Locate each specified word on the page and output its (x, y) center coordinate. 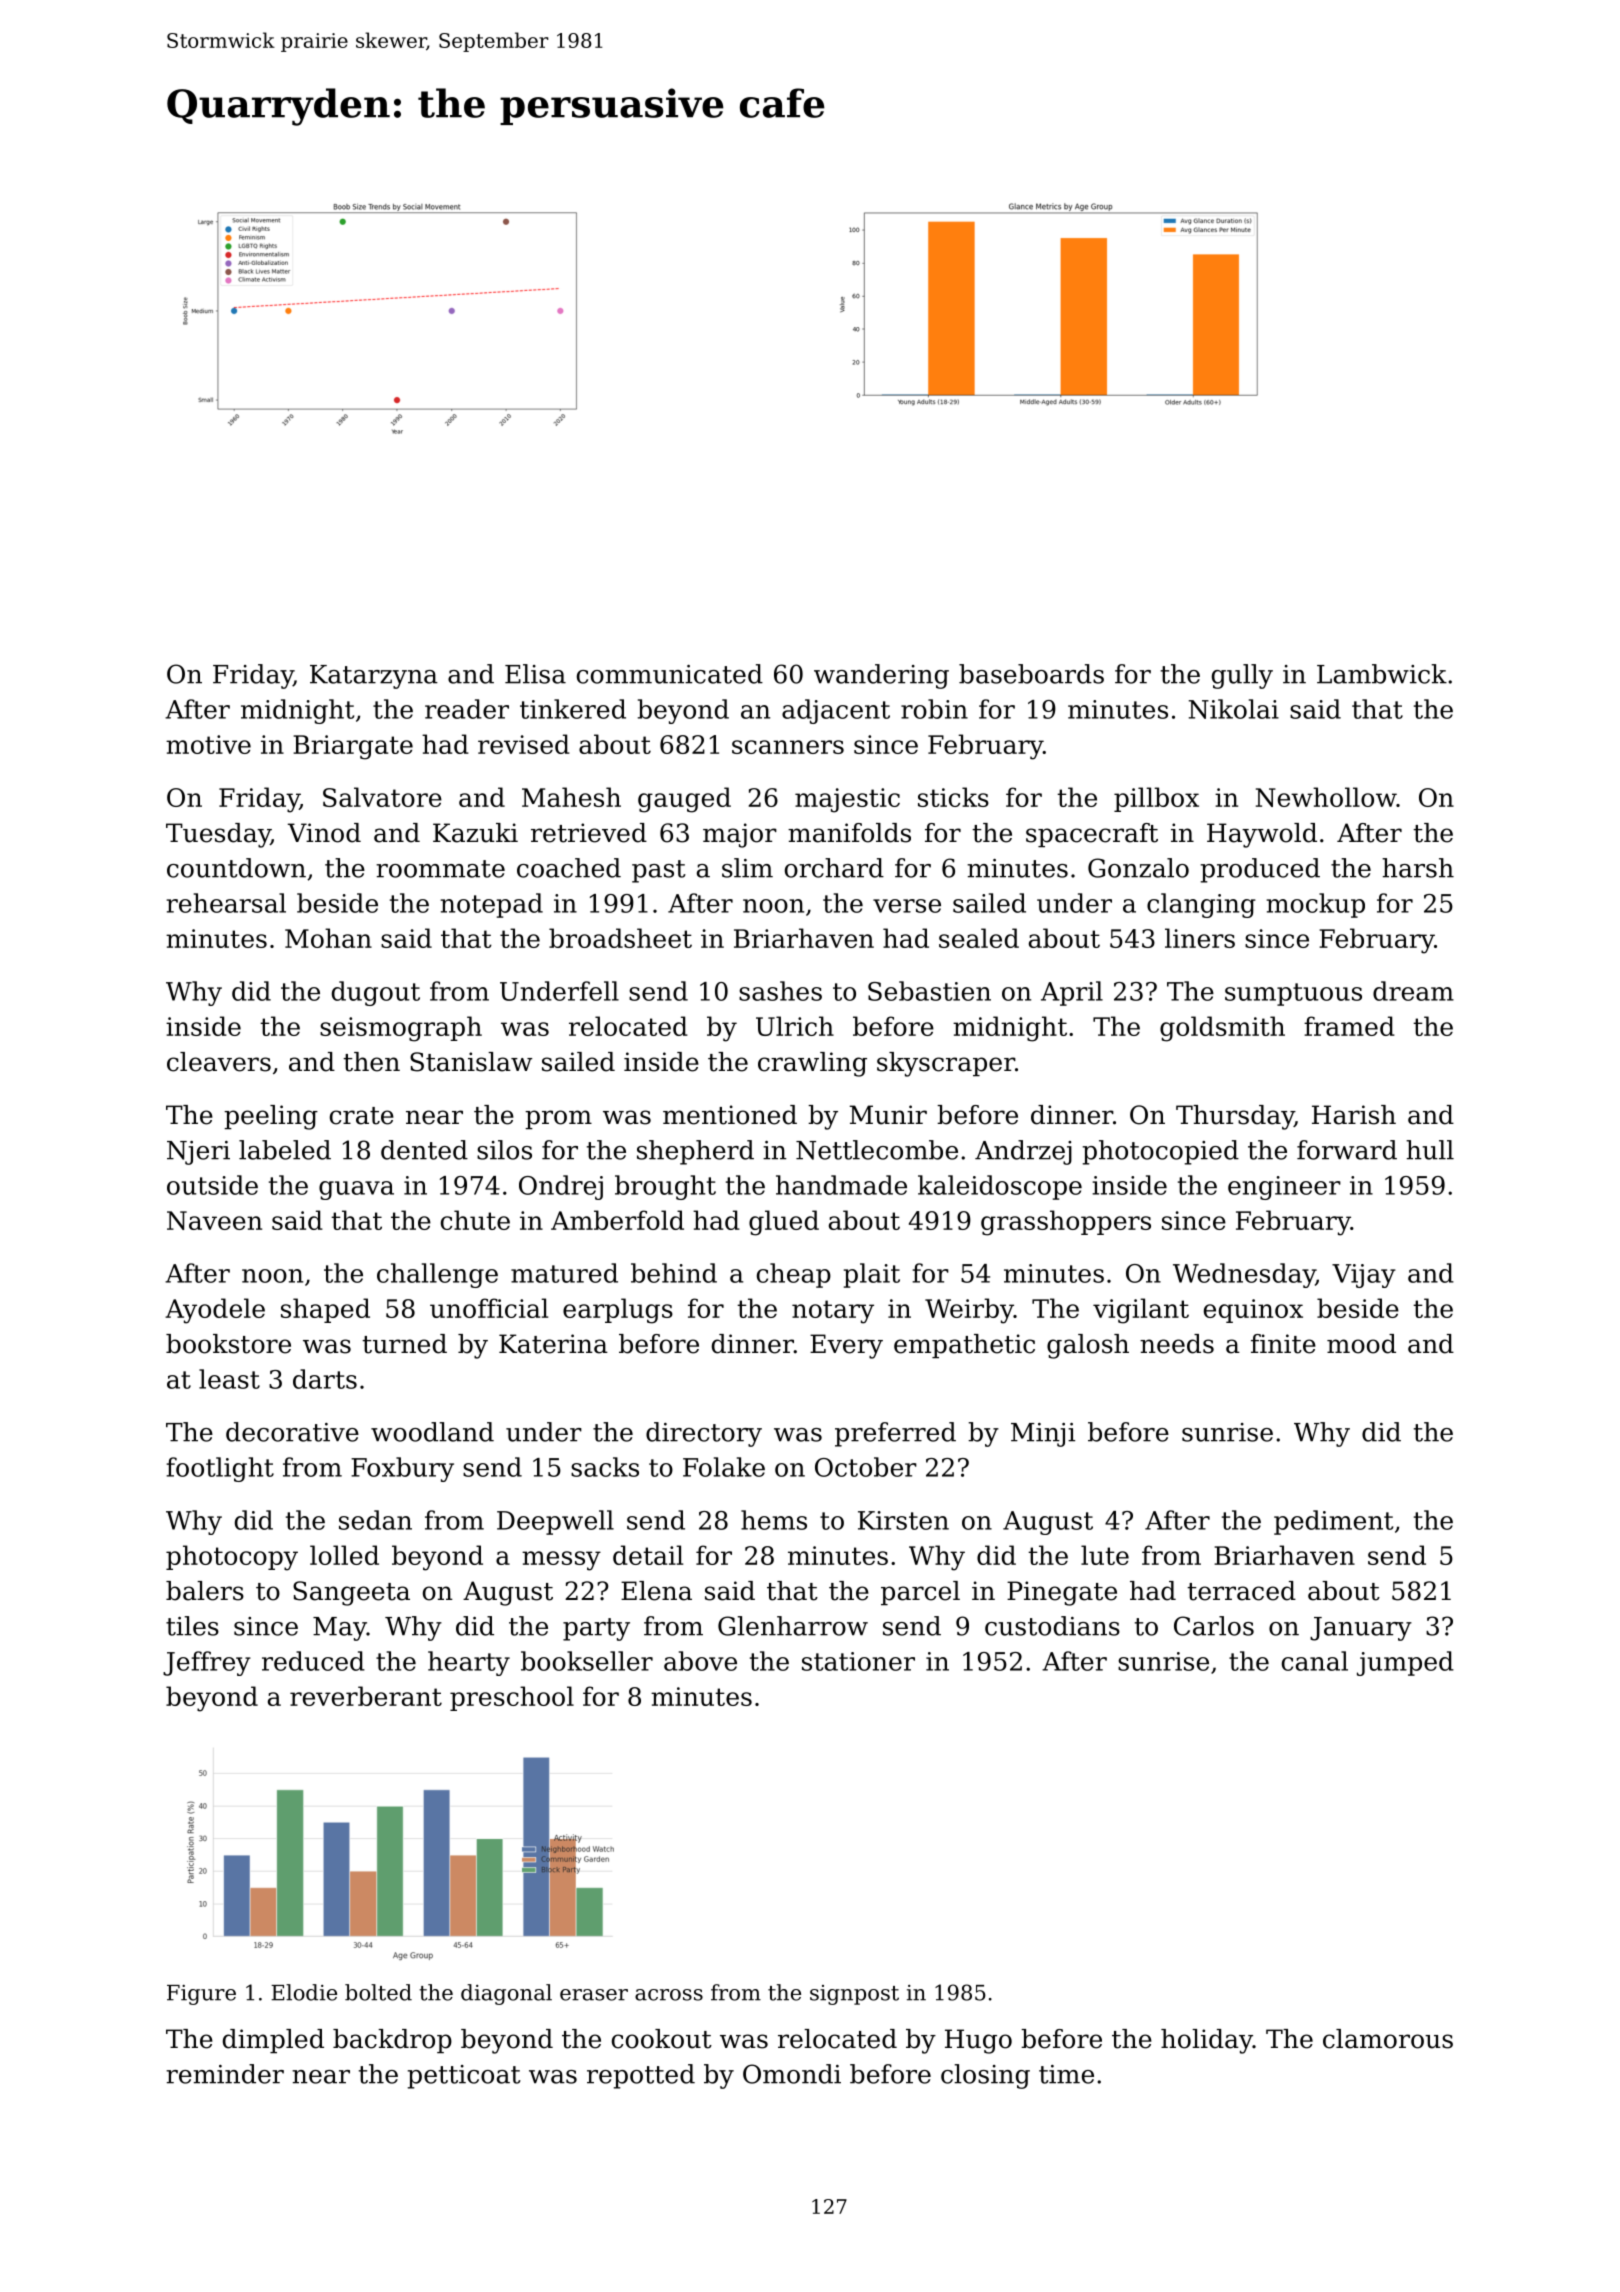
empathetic (964, 1346)
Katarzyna (374, 677)
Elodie (304, 1992)
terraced (1241, 1591)
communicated (670, 674)
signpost (854, 1995)
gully (1242, 676)
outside (212, 1185)
